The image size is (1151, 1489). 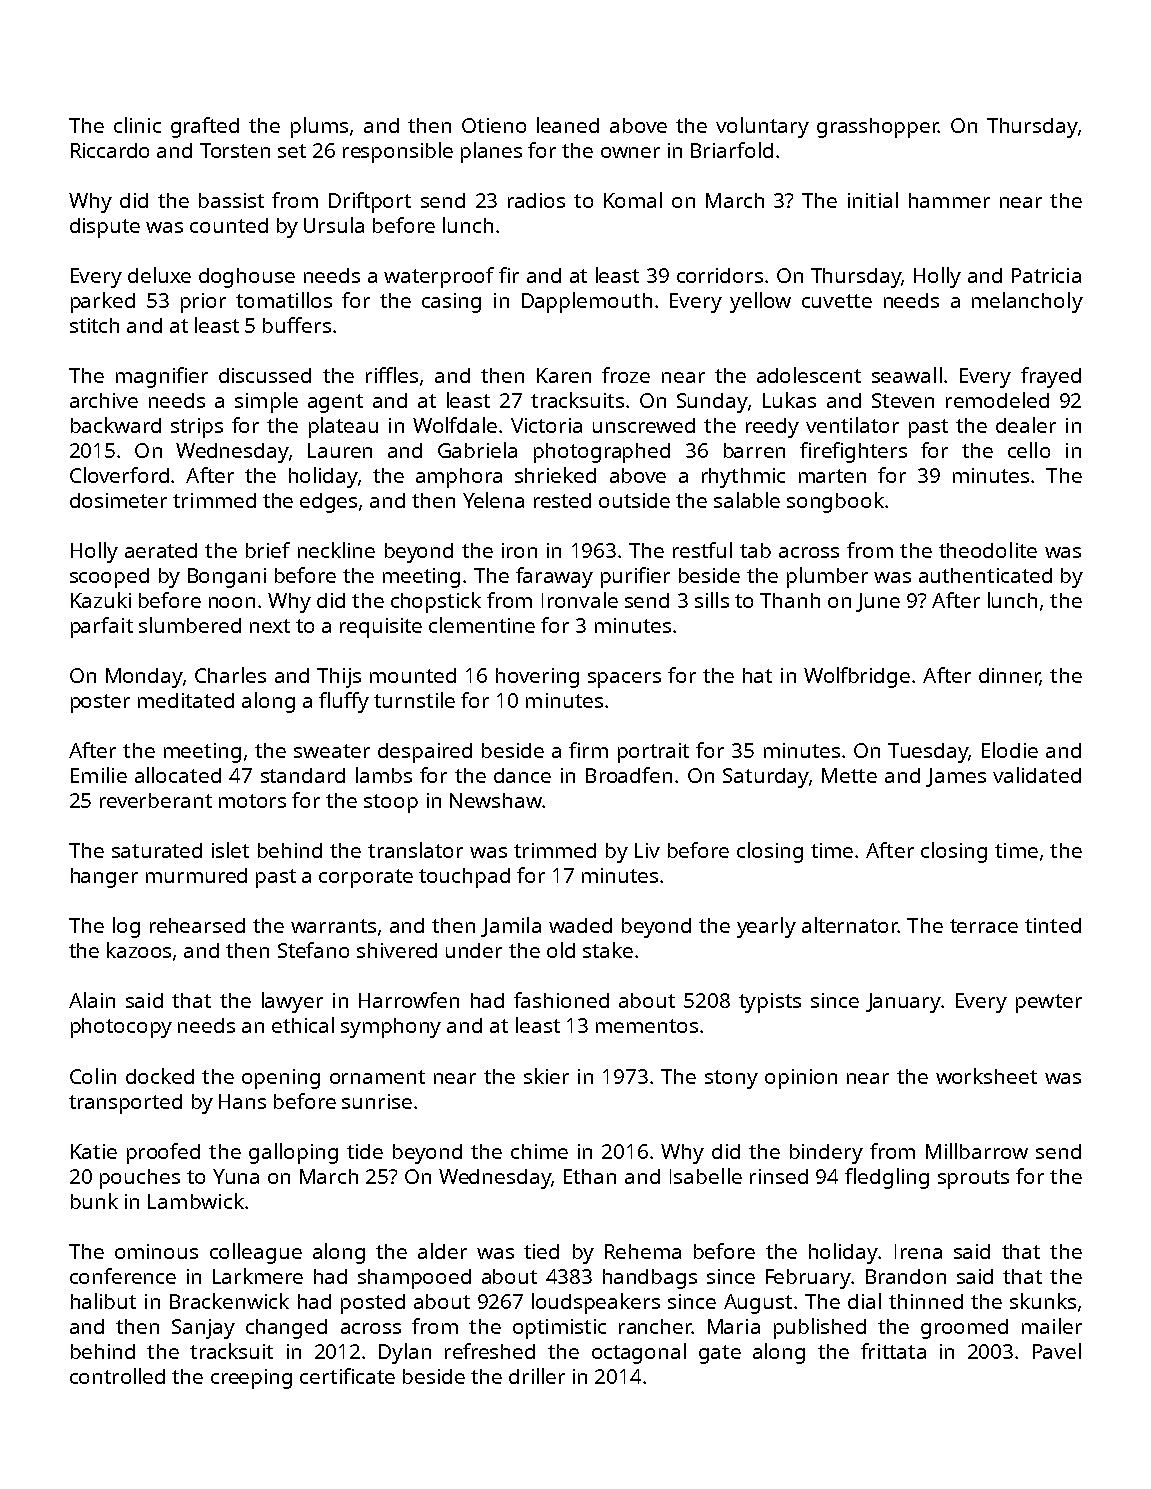 I want to click on kazoos, so click(x=139, y=950).
